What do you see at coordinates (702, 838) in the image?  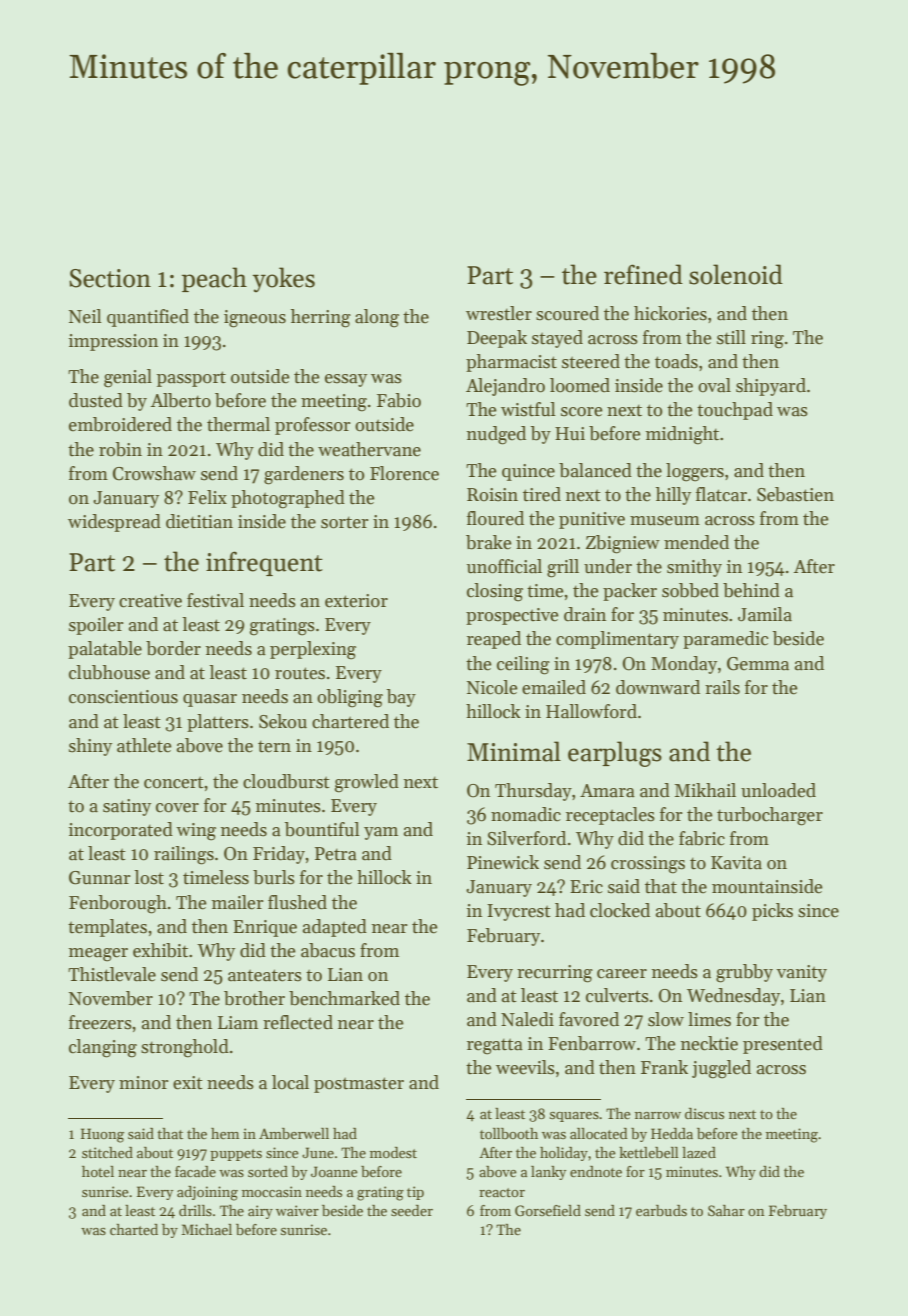 I see `fabric` at bounding box center [702, 838].
